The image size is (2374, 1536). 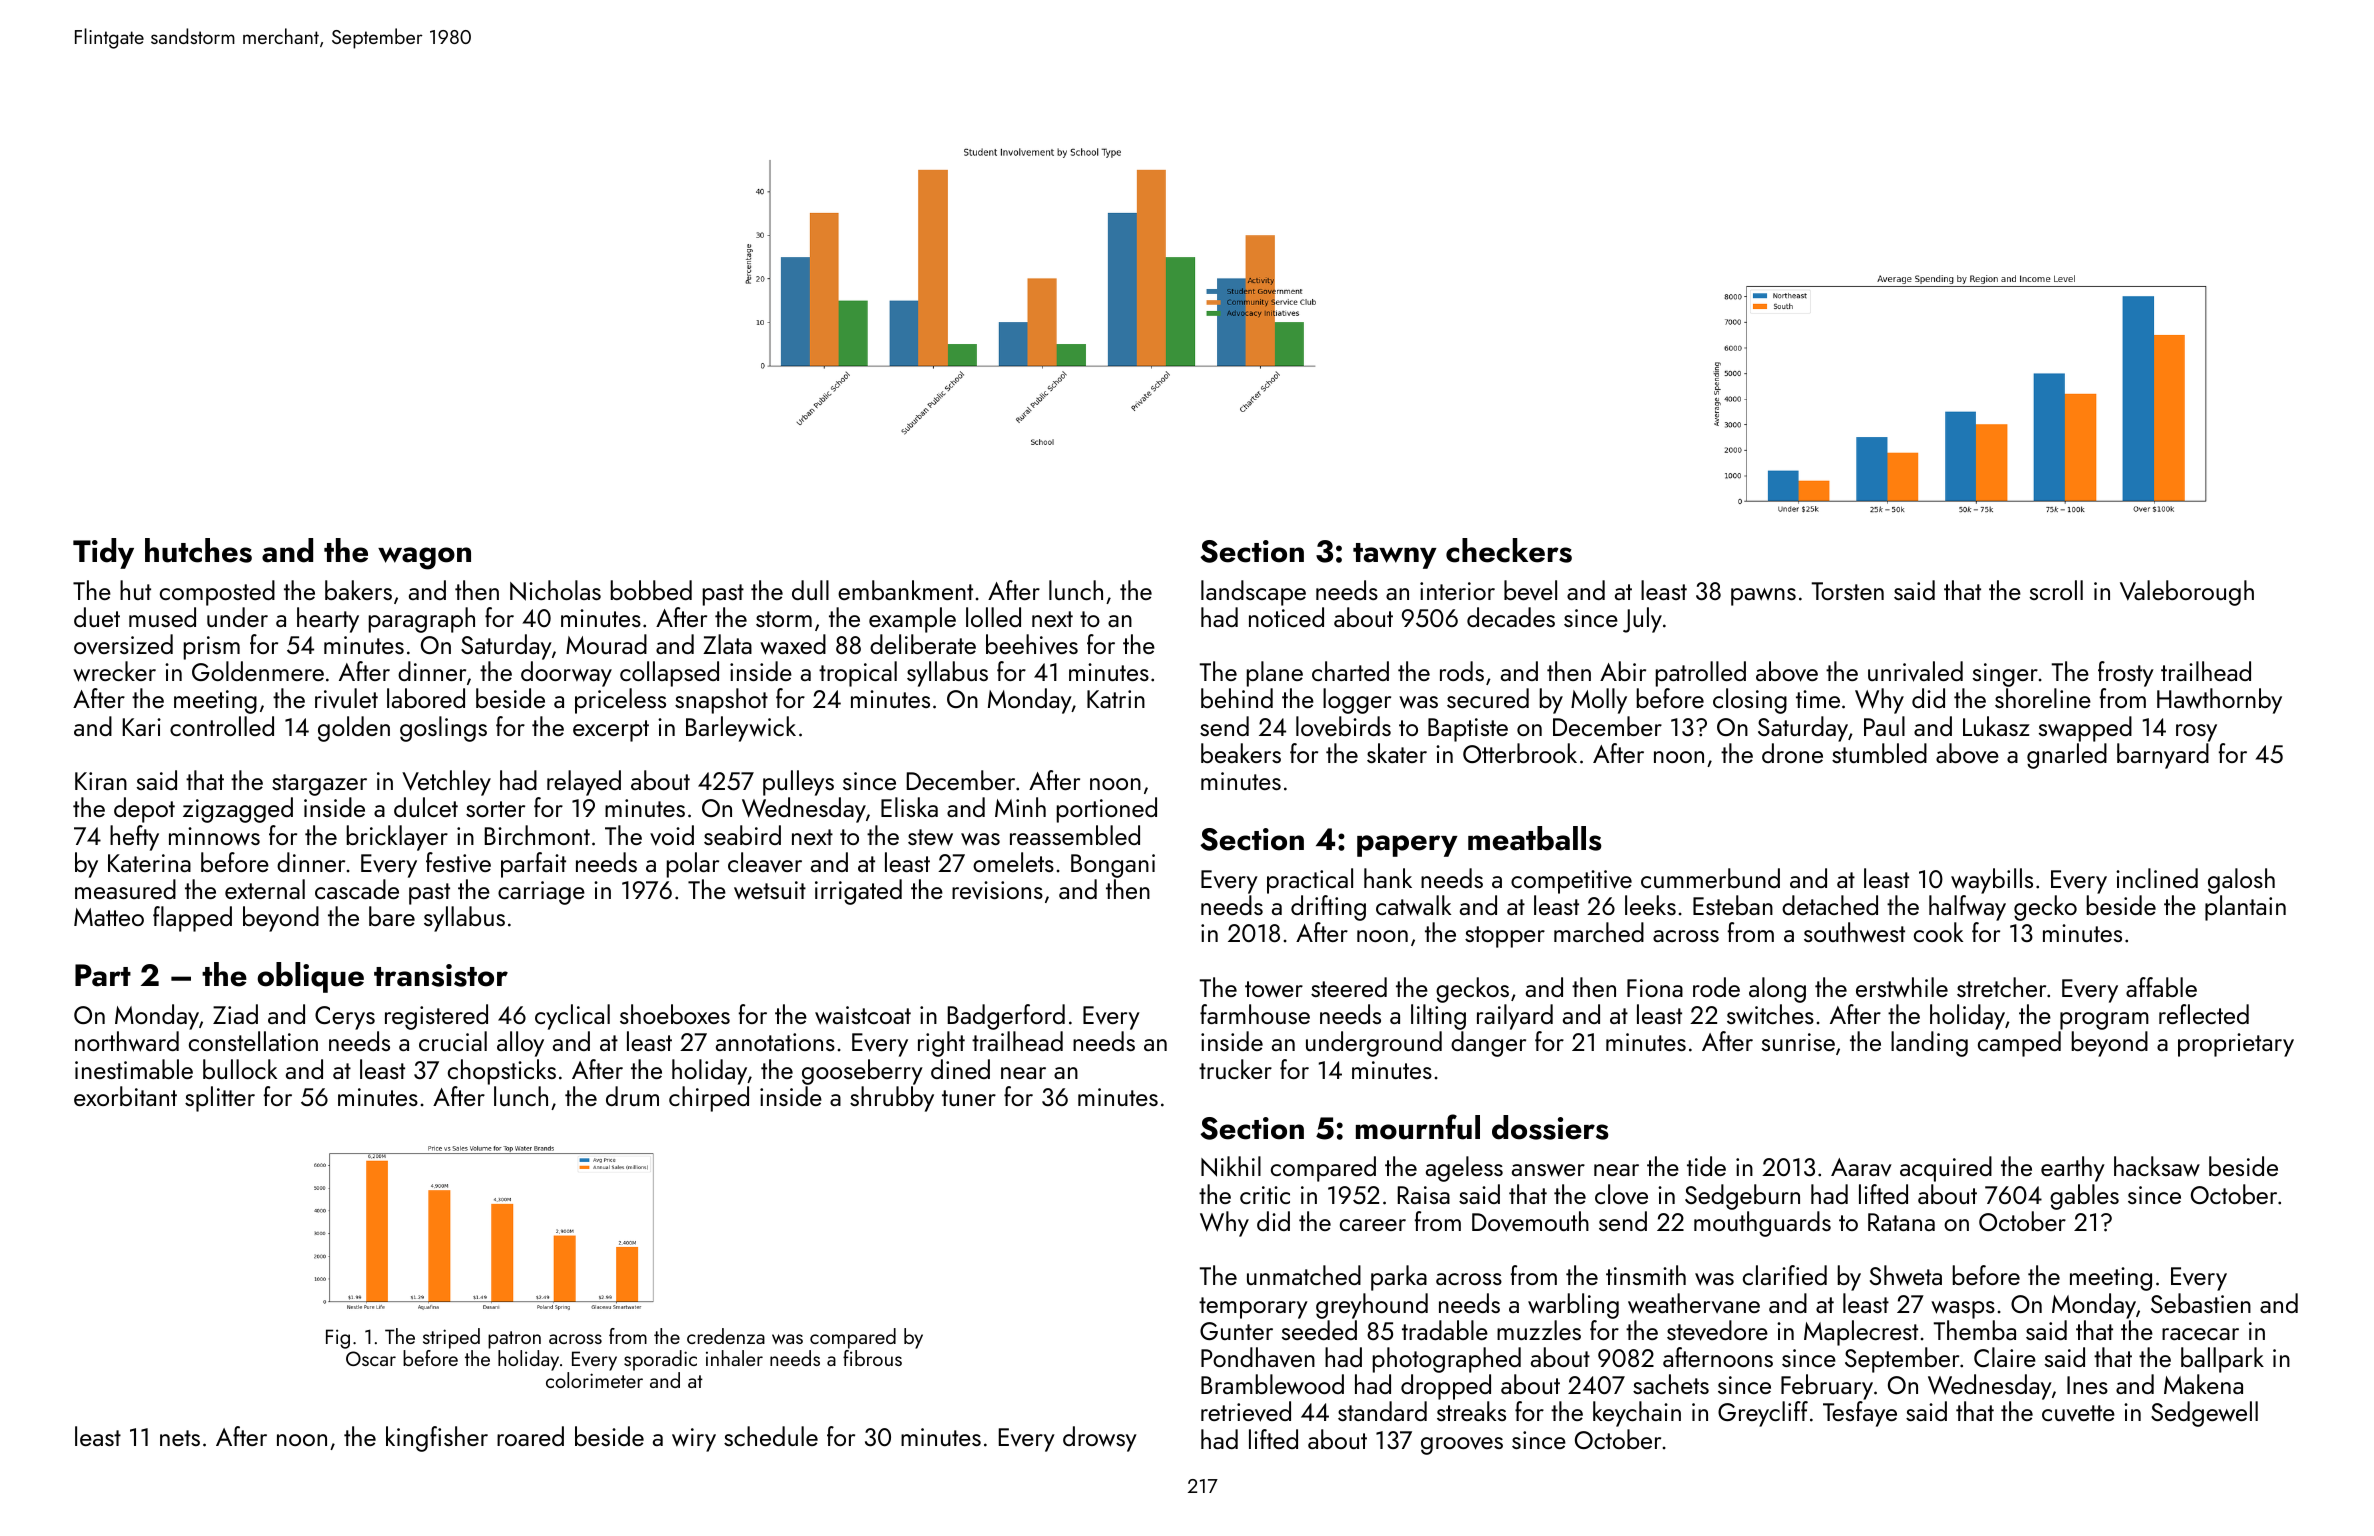 I want to click on Katrin, so click(x=1116, y=699).
